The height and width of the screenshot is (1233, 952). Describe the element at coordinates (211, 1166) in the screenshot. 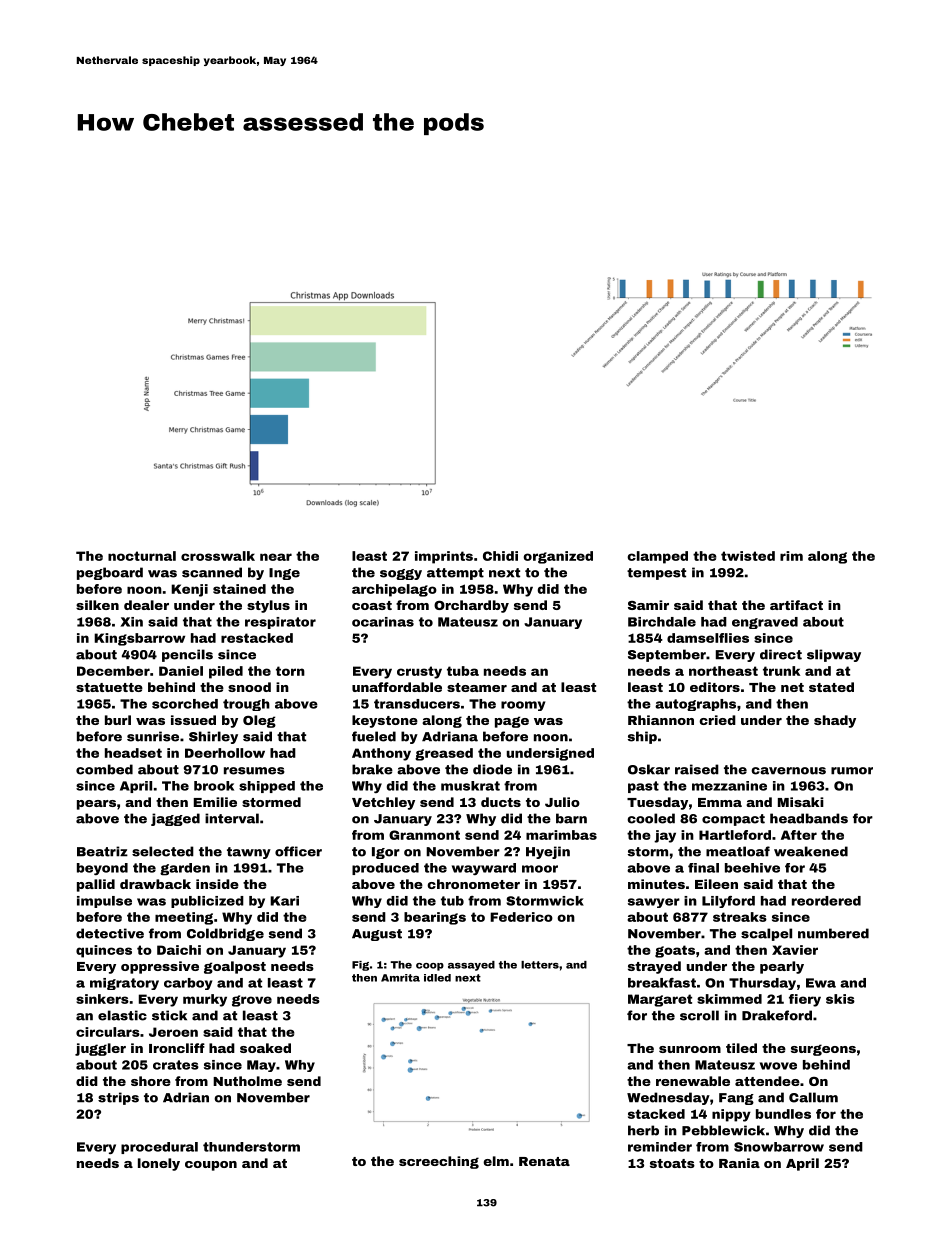

I see `coupon` at that location.
